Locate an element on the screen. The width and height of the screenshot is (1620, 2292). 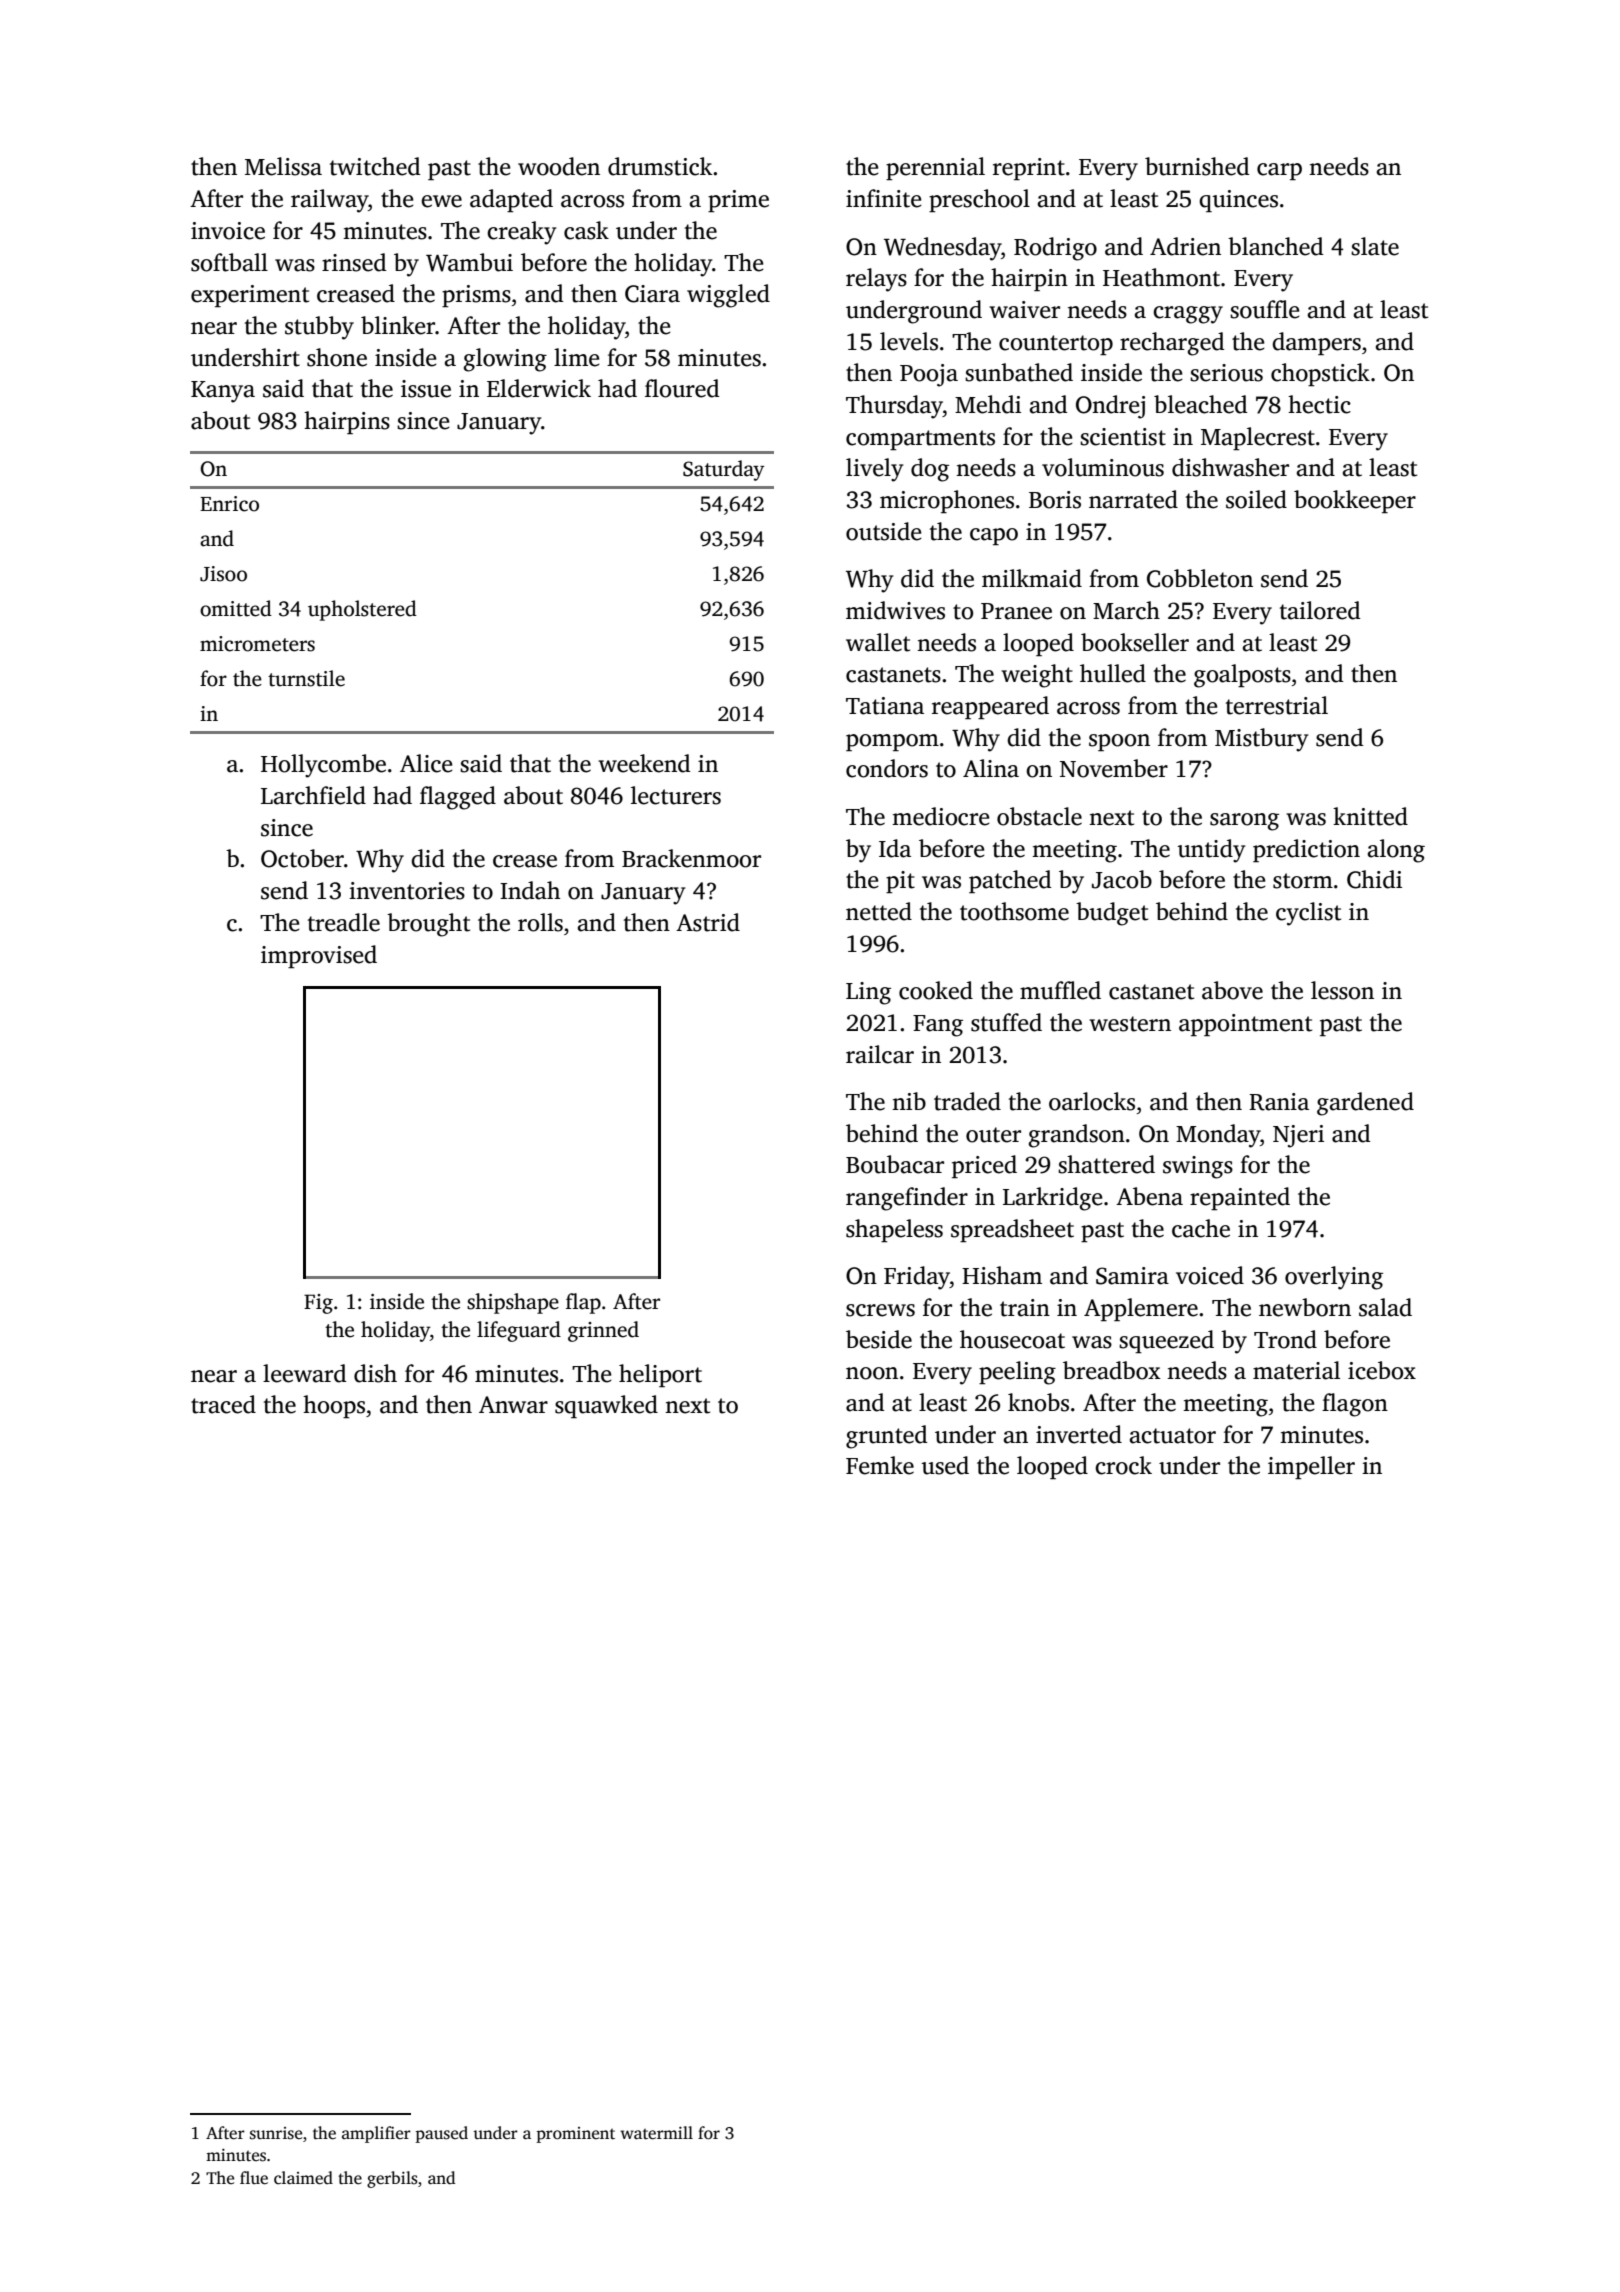
ewe is located at coordinates (441, 201).
